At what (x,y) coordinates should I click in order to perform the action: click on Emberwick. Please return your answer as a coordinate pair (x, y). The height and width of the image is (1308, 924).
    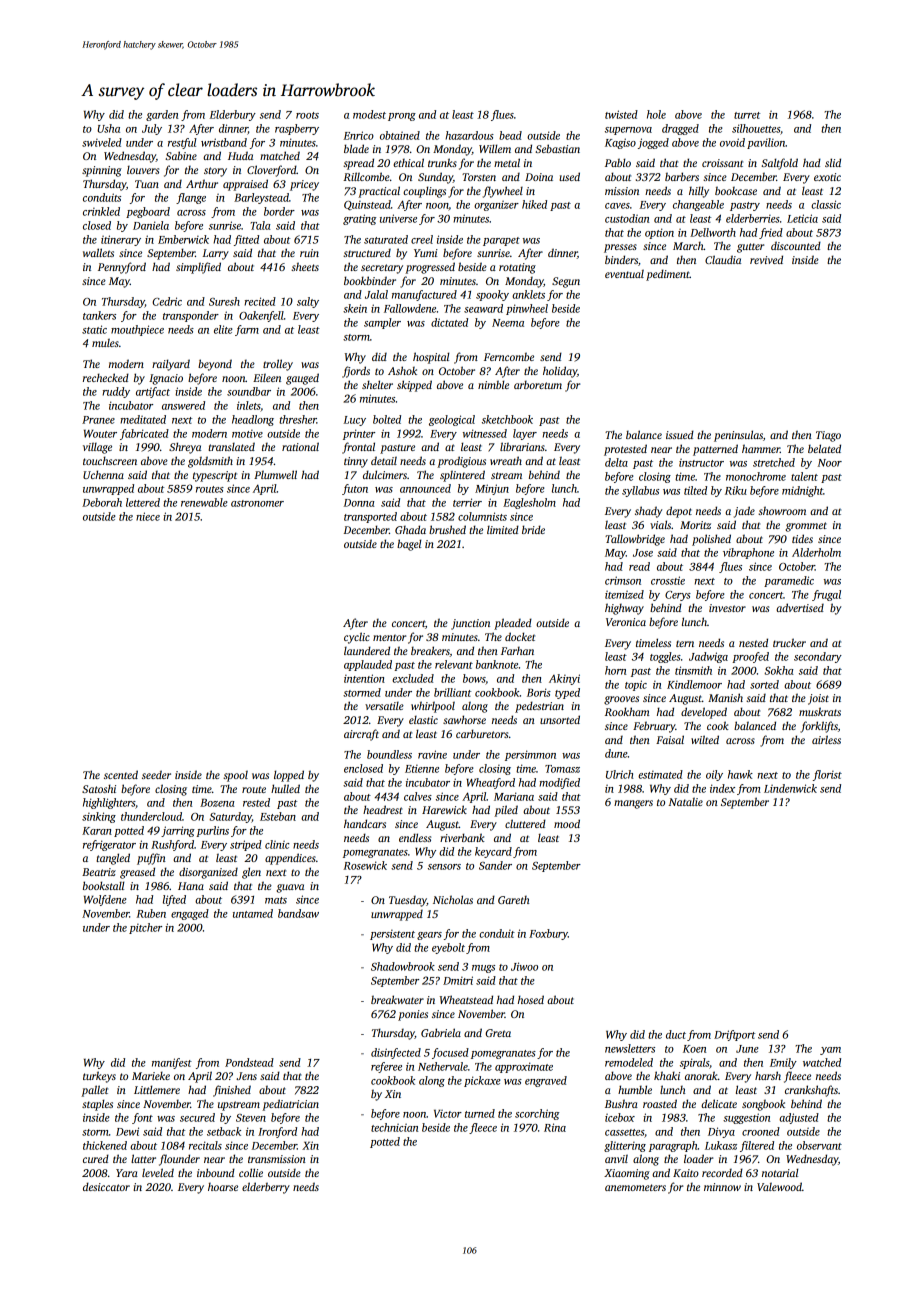
    Looking at the image, I should click on (183, 239).
